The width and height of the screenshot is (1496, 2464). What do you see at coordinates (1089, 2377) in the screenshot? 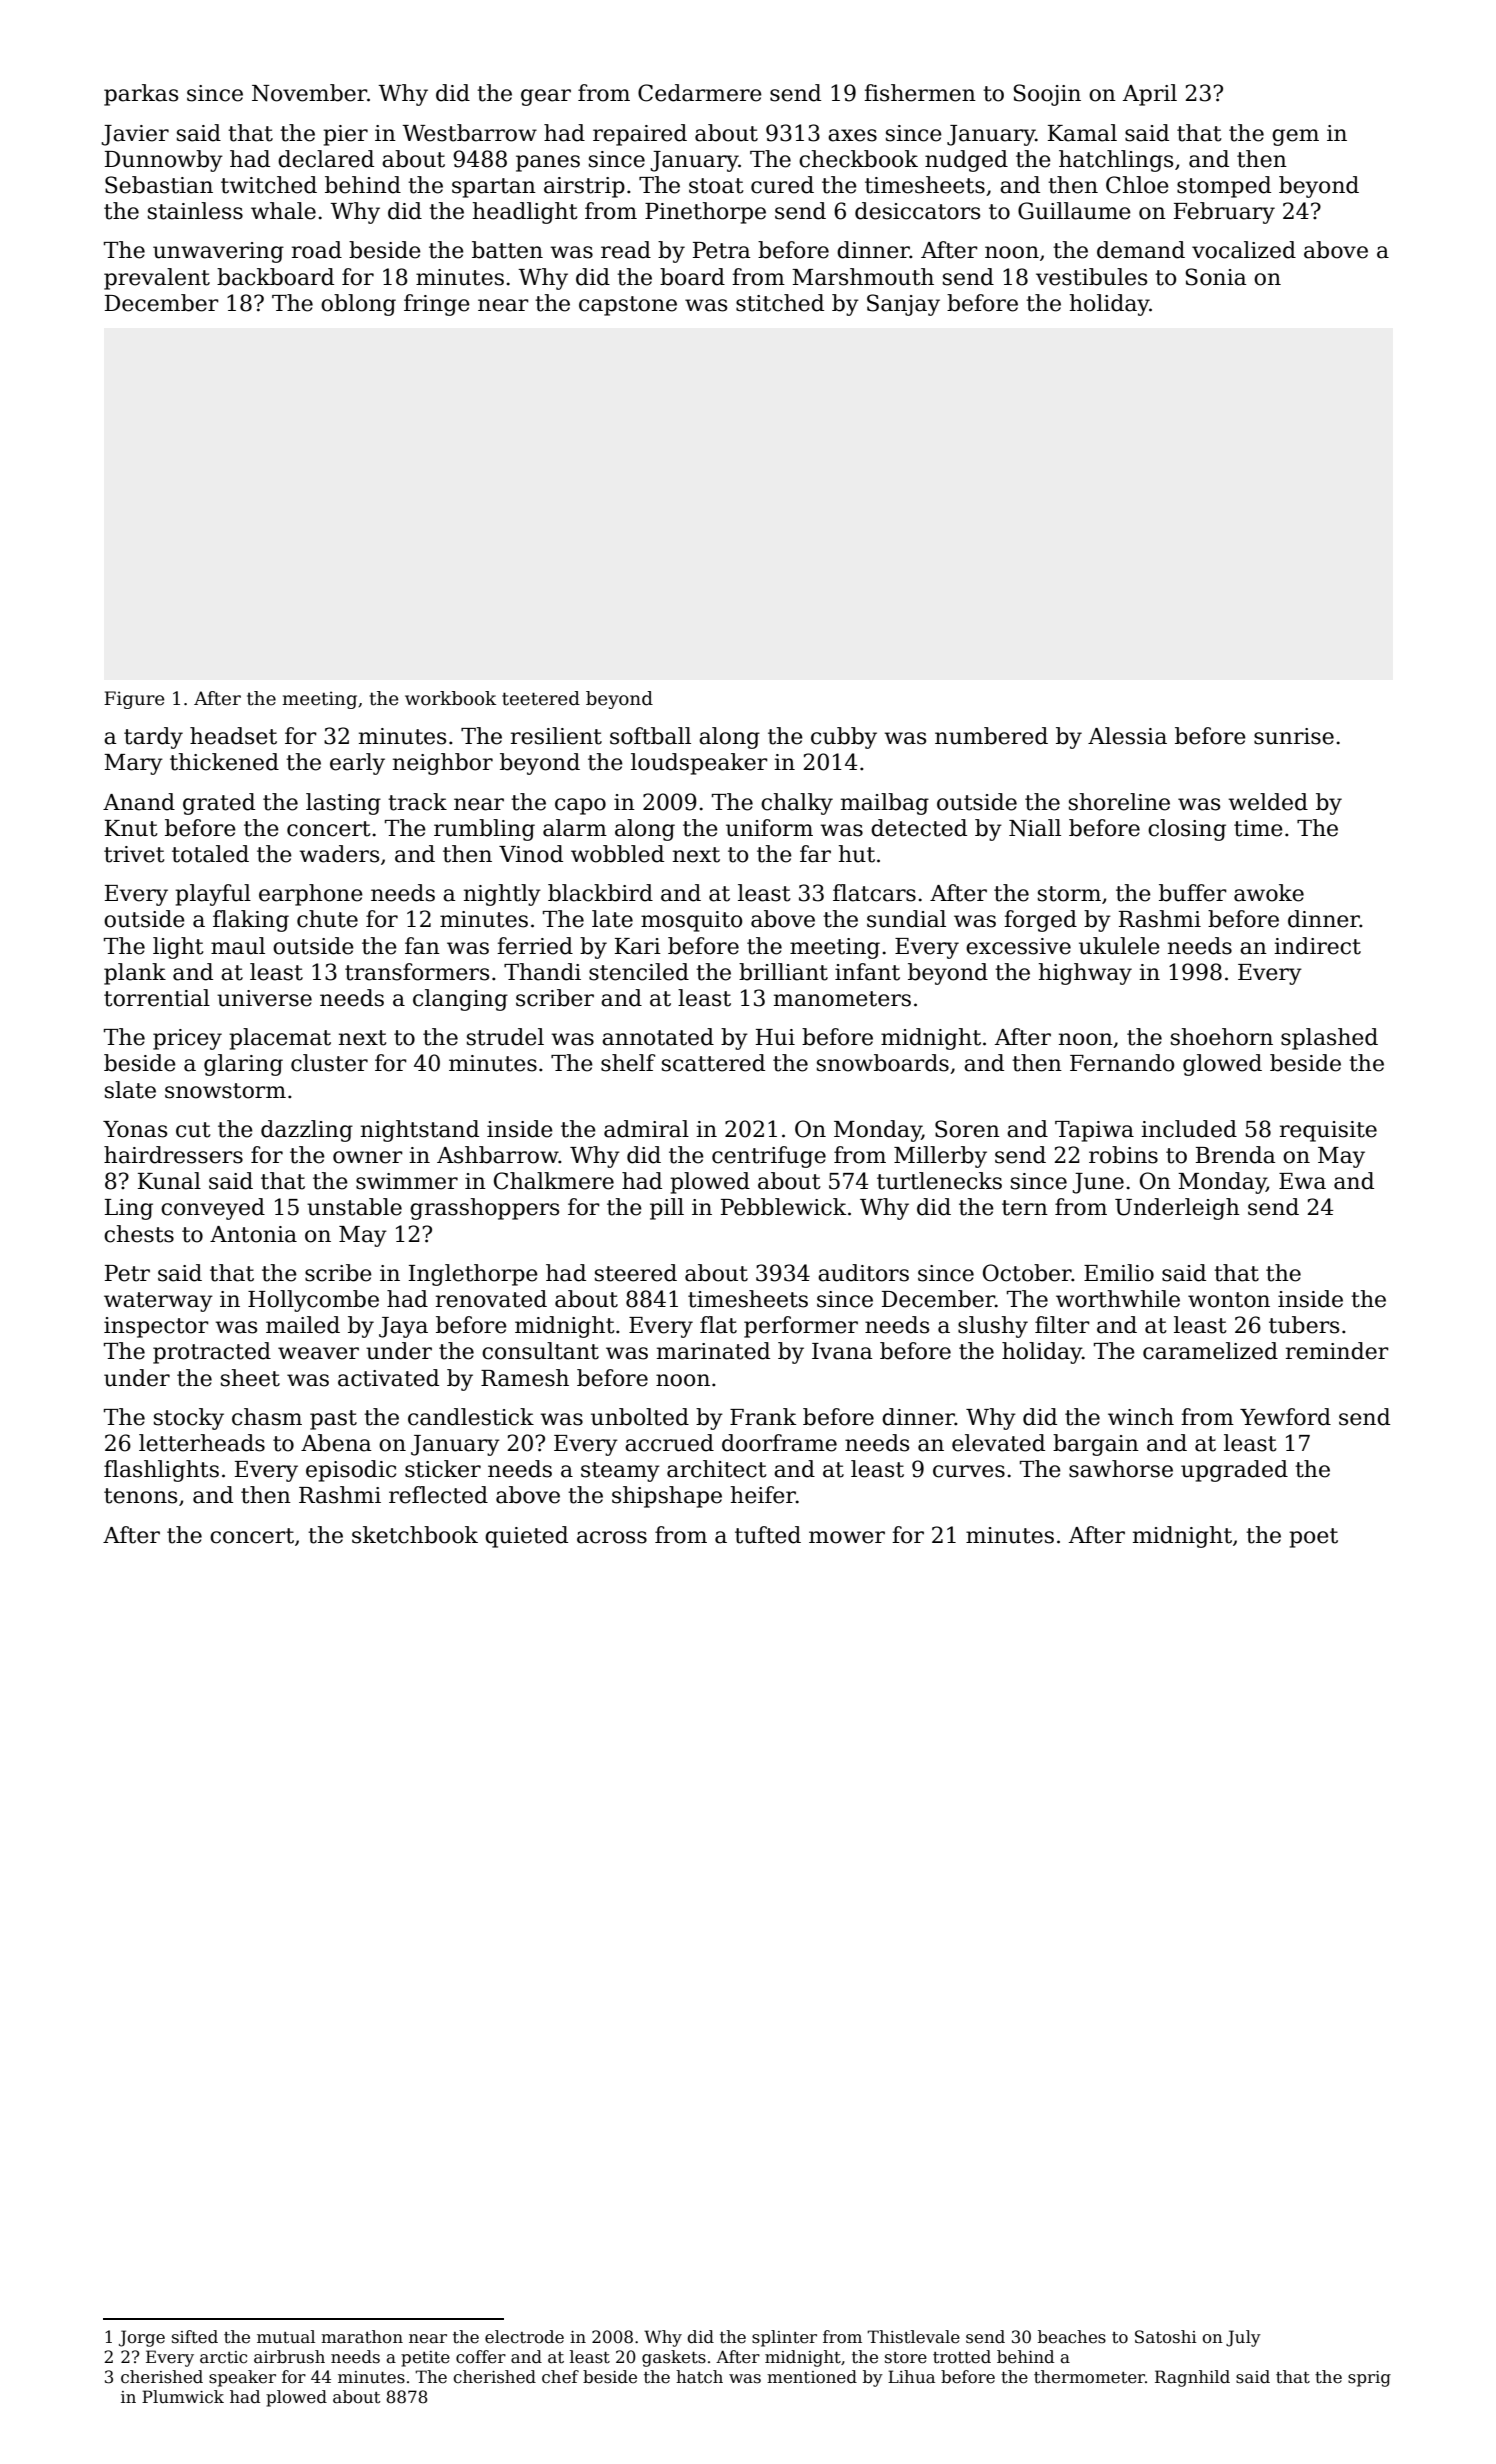
I see `thermometer` at bounding box center [1089, 2377].
